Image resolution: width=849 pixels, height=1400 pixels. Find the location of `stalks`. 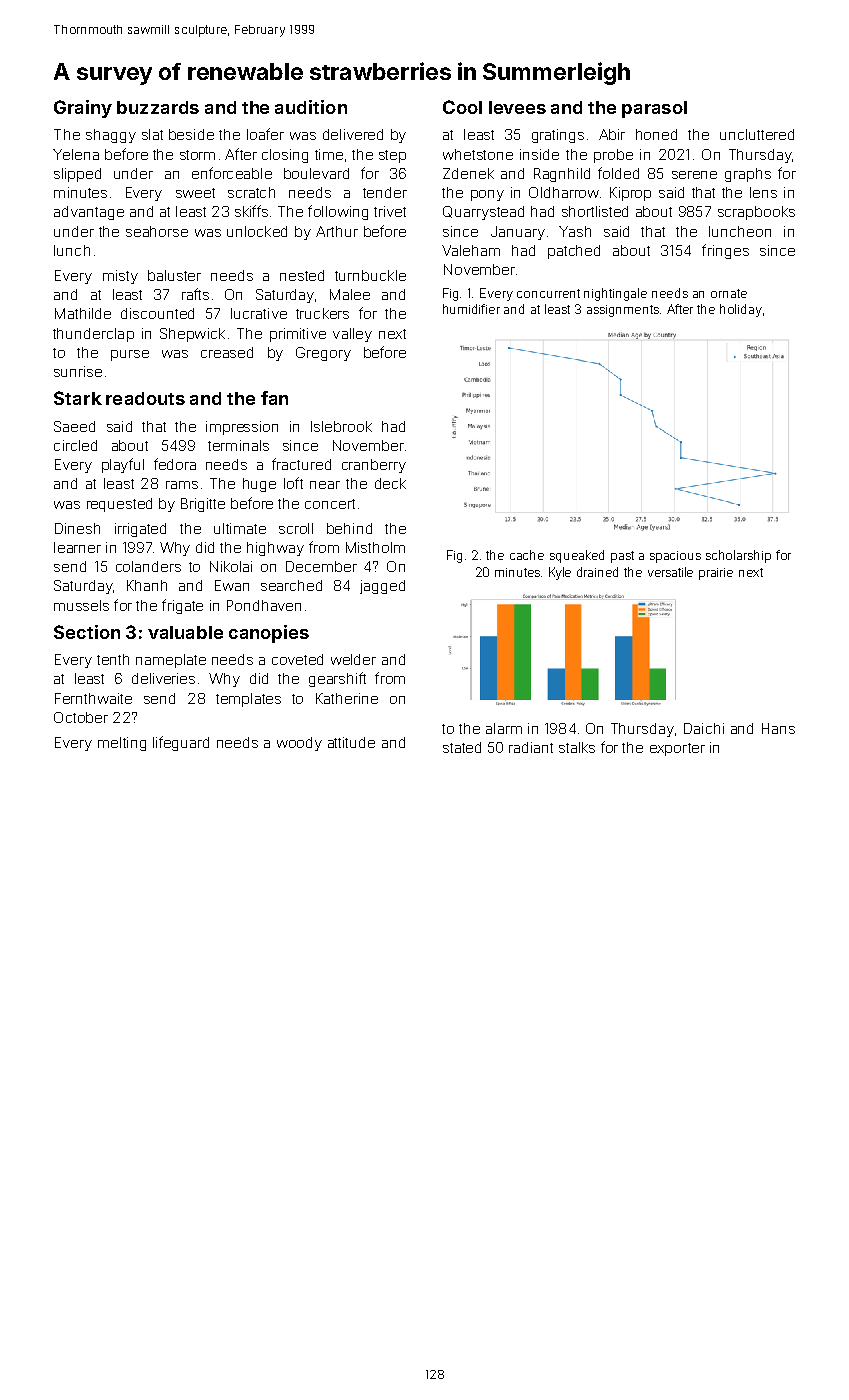

stalks is located at coordinates (577, 747).
